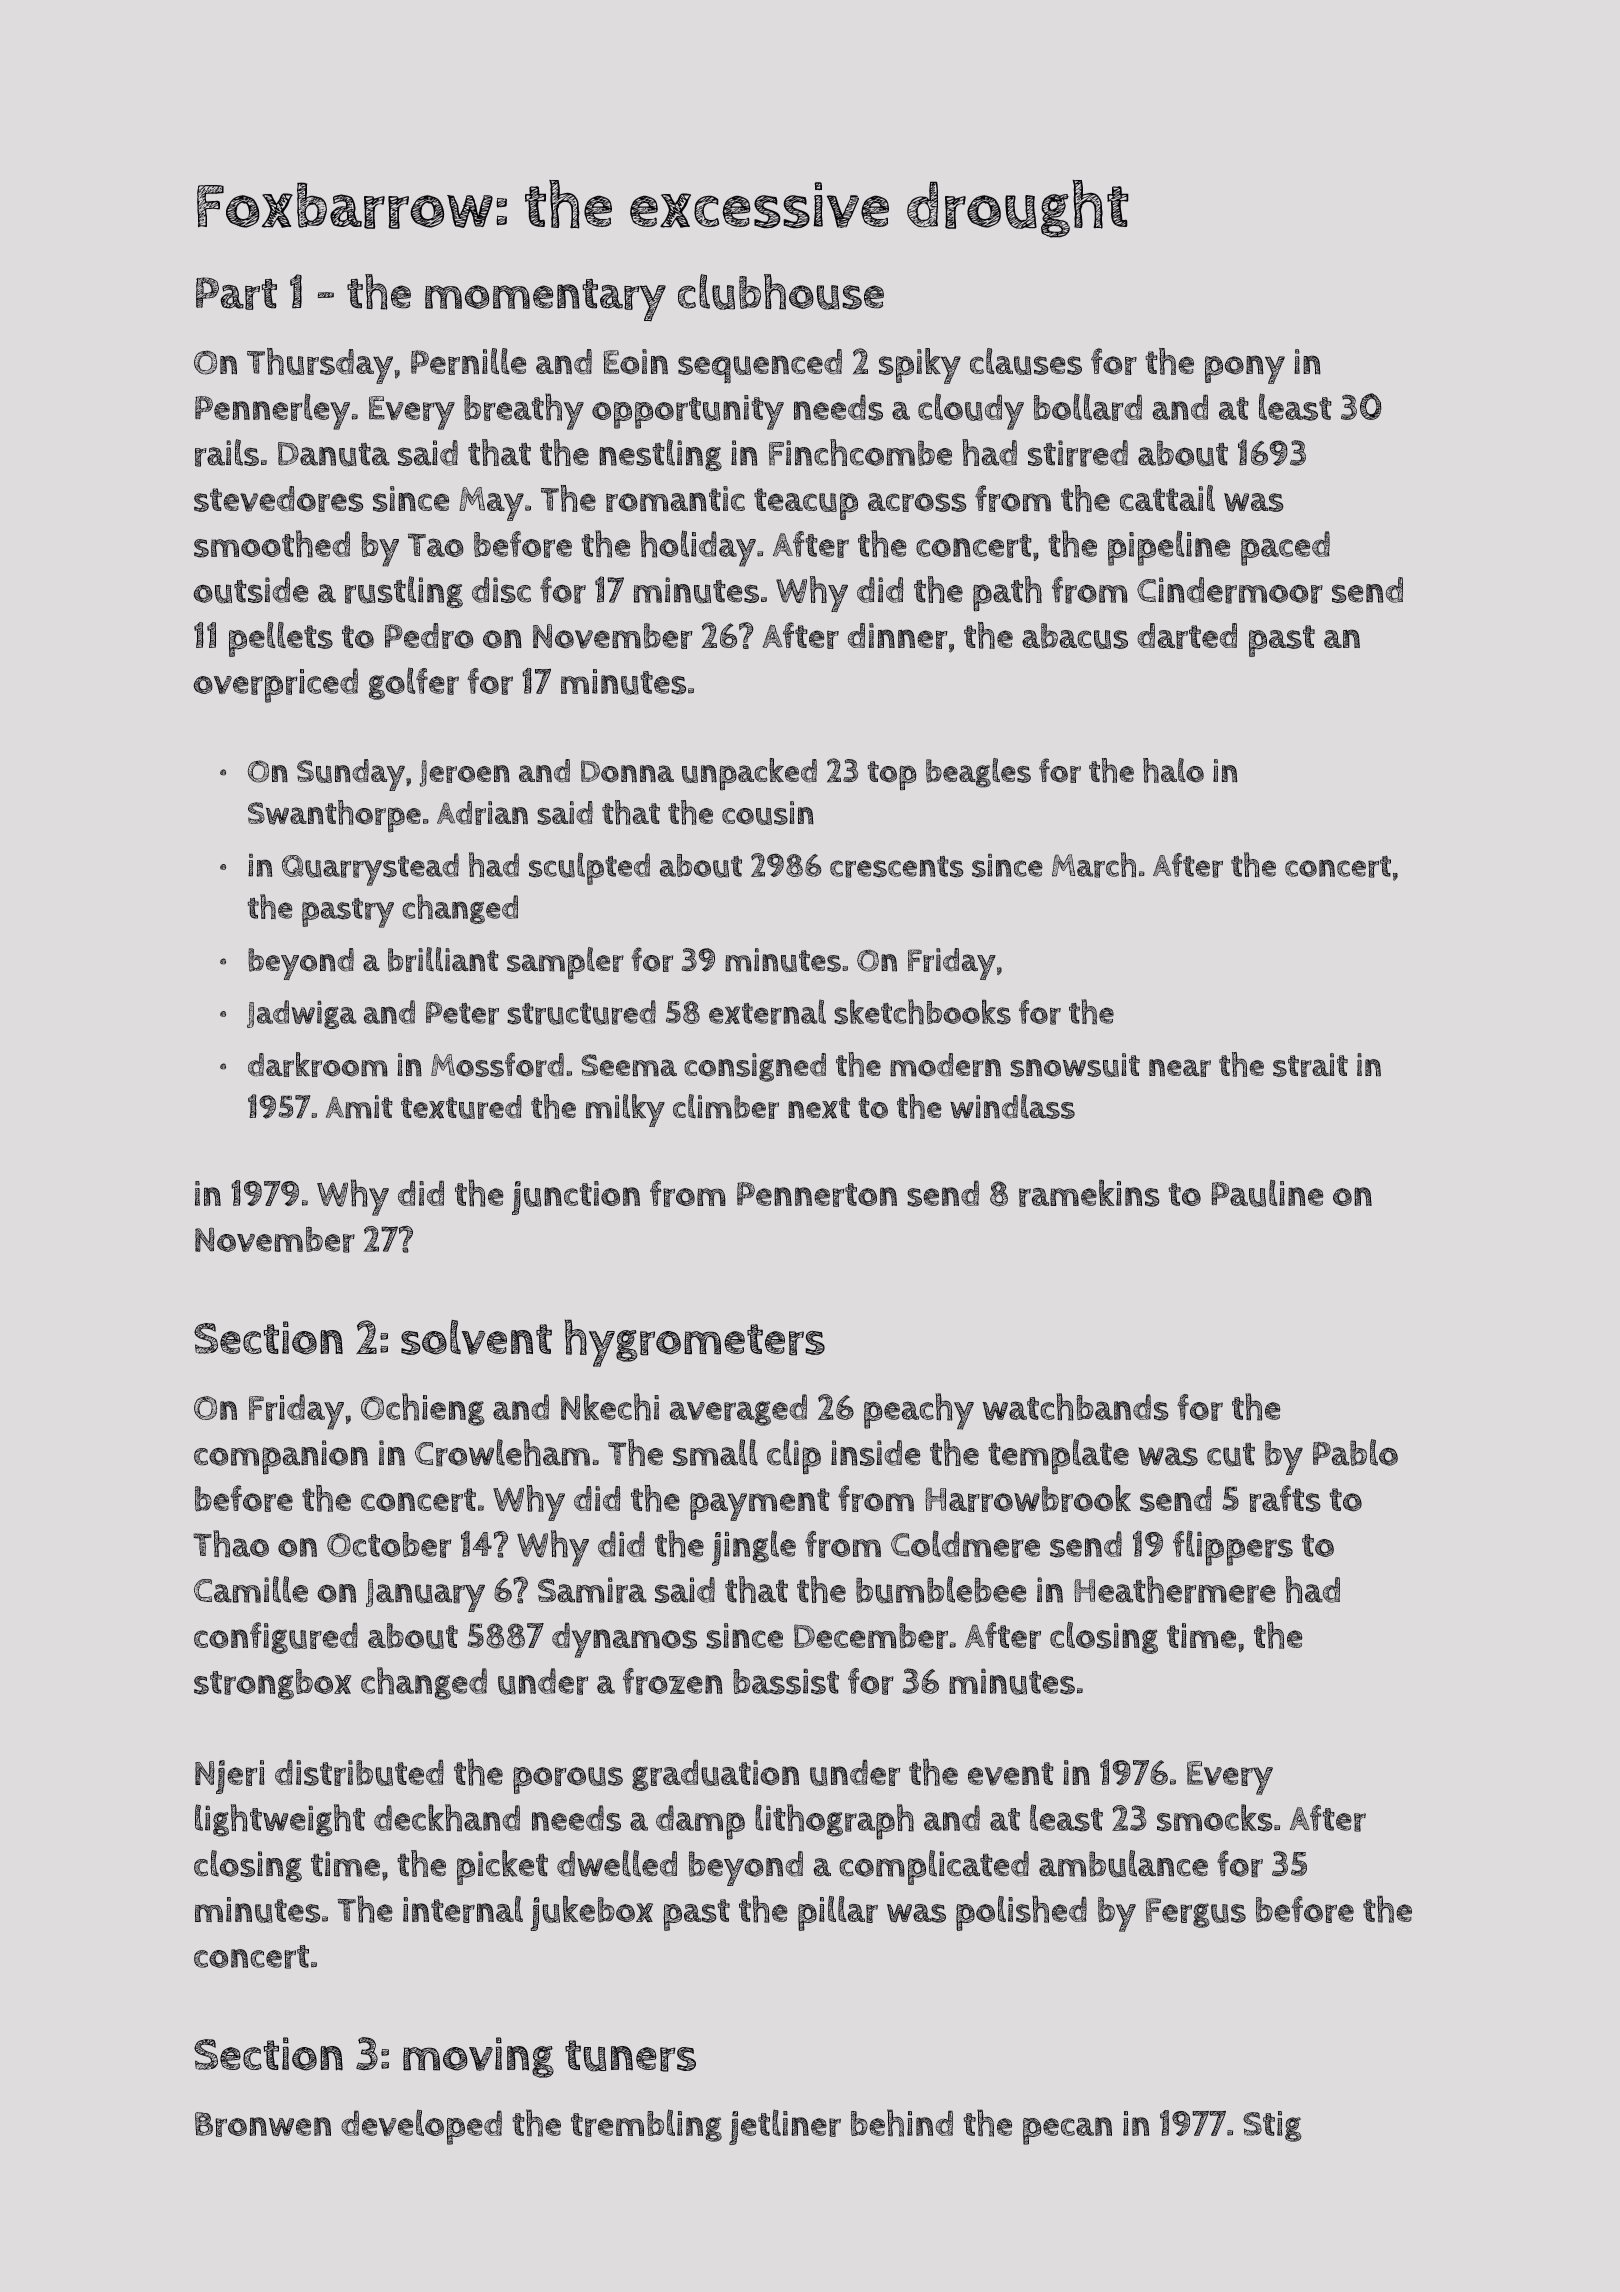 The image size is (1620, 2292). Describe the element at coordinates (334, 816) in the page. I see `Swanthorpe` at that location.
